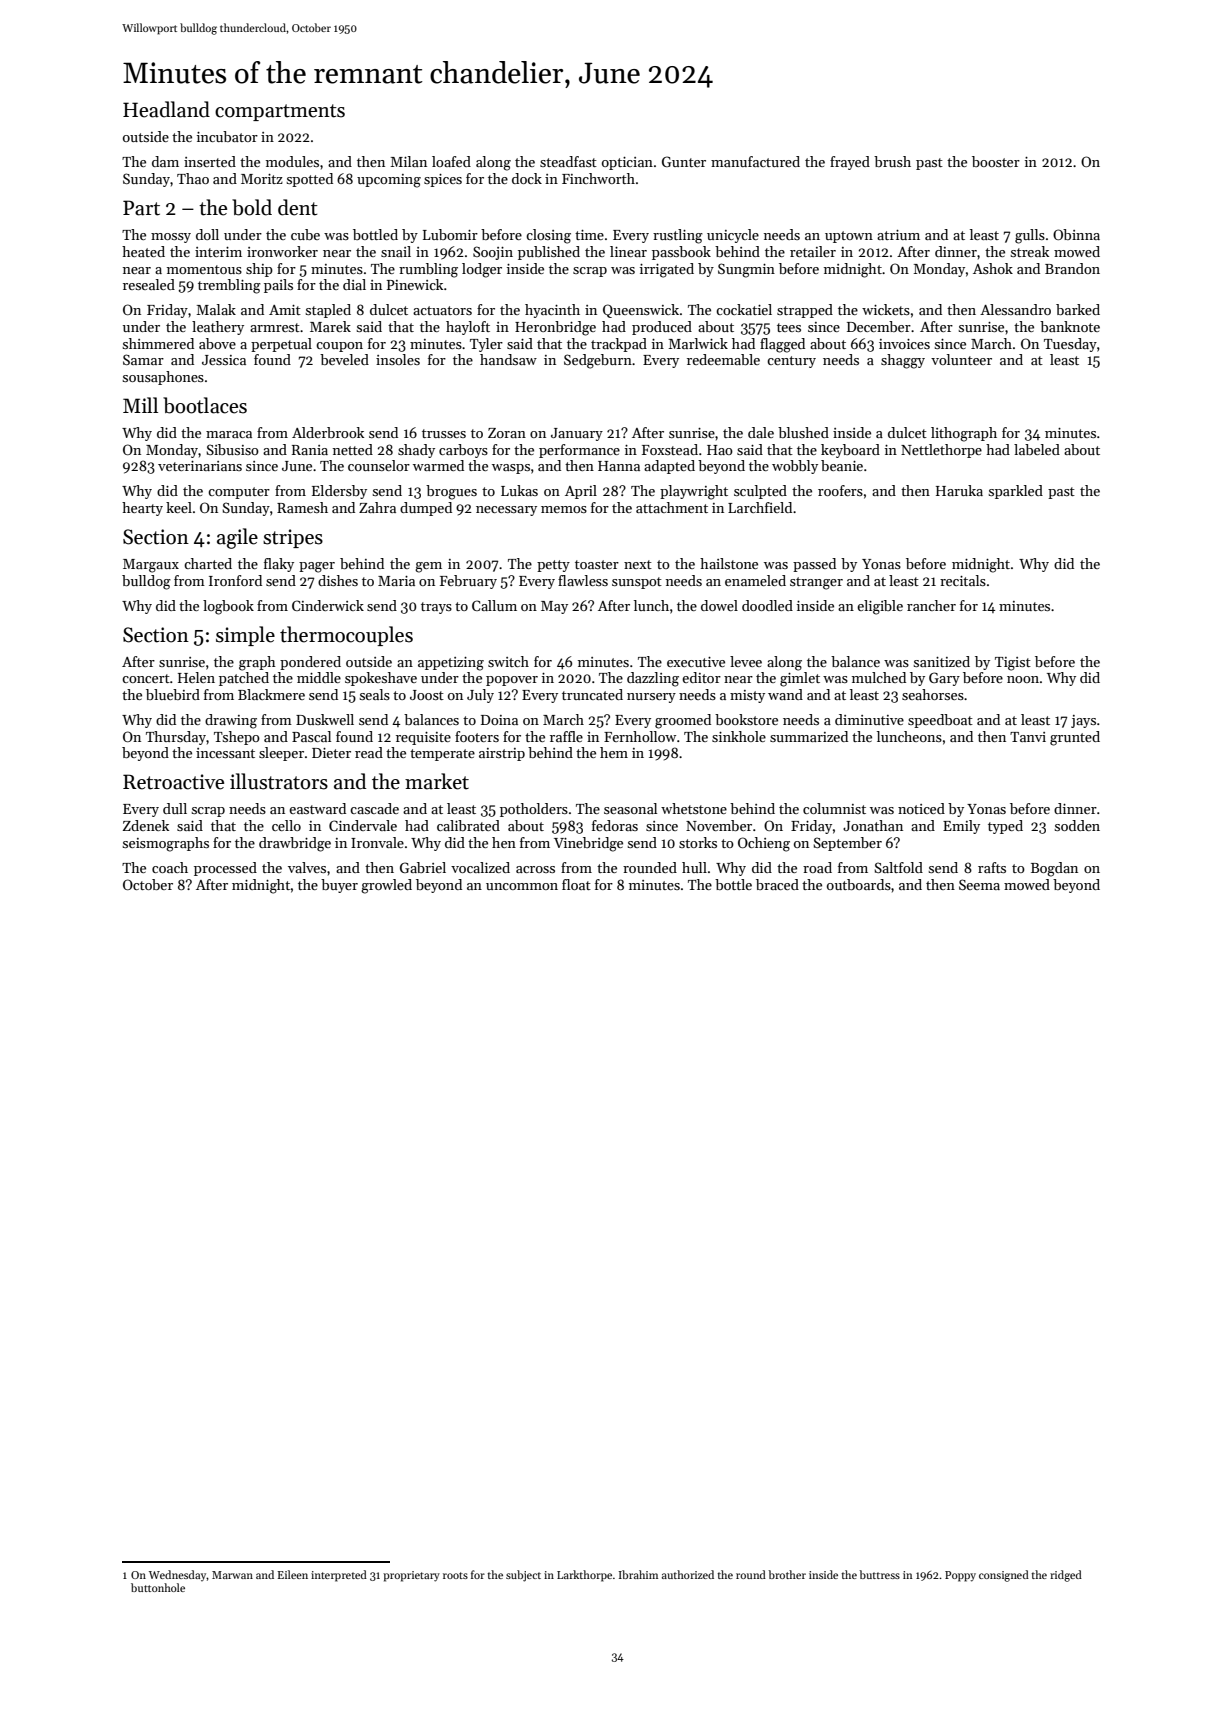 Image resolution: width=1223 pixels, height=1729 pixels. I want to click on Gunter, so click(684, 161).
